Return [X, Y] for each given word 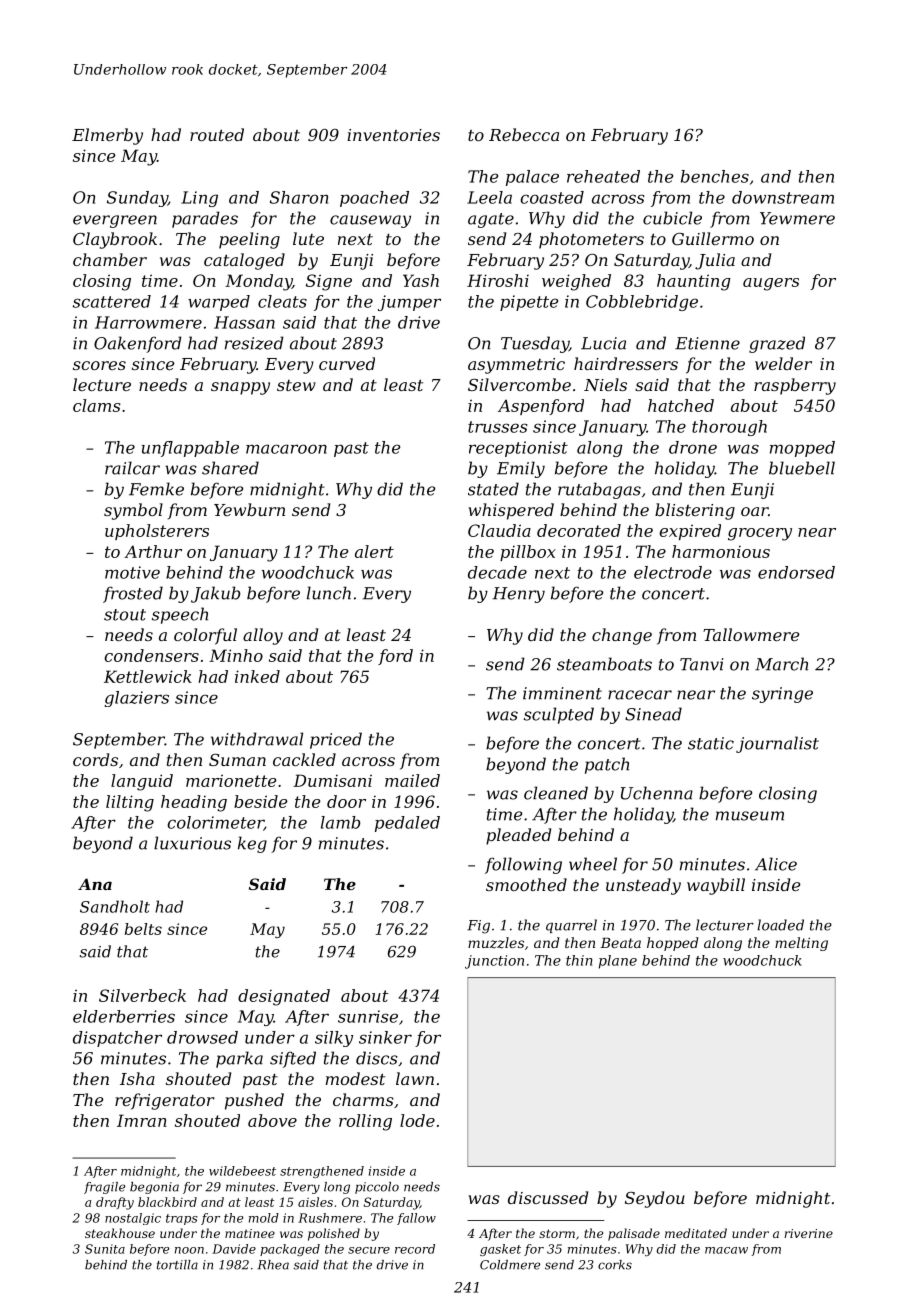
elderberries [124, 1016]
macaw [726, 1250]
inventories [393, 135]
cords [95, 759]
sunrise [368, 1016]
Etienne [707, 343]
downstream [783, 197]
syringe [782, 695]
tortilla [177, 1265]
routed [217, 134]
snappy [240, 388]
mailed [412, 780]
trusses [498, 427]
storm [557, 1233]
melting [801, 944]
